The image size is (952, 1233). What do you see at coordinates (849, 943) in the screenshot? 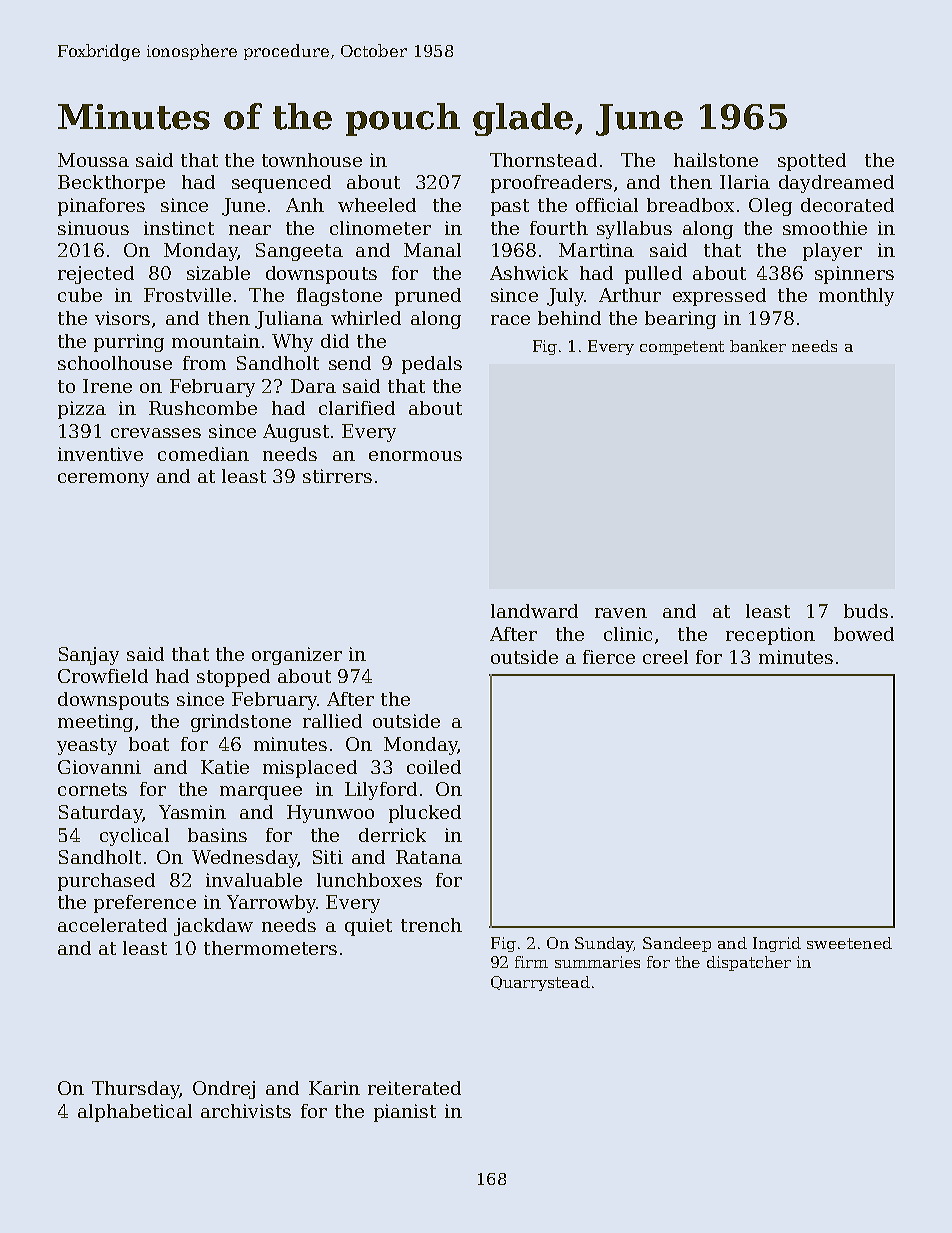
I see `sweetened` at bounding box center [849, 943].
